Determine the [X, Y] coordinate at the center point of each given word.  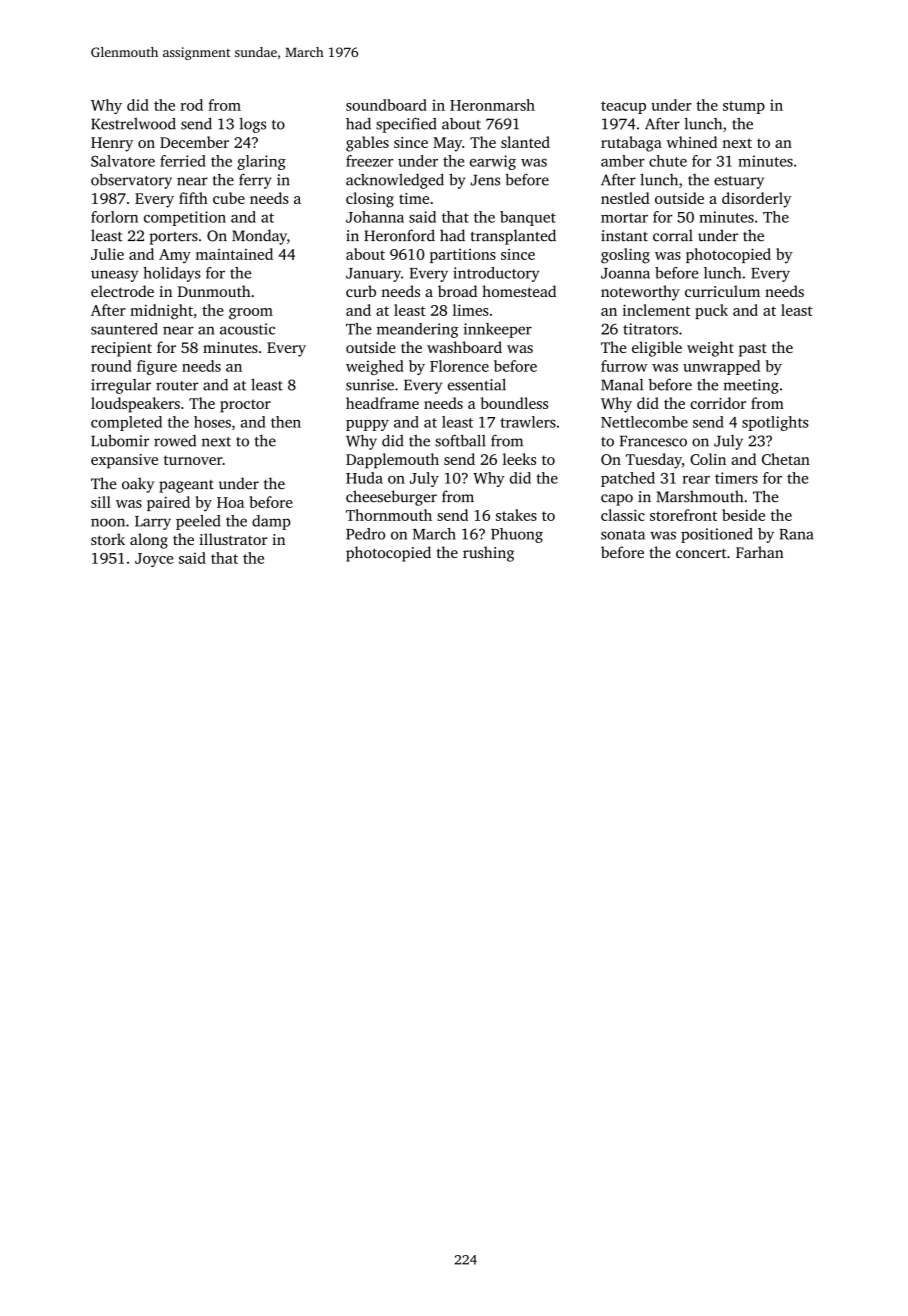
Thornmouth [389, 515]
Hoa [230, 502]
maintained [234, 254]
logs [252, 125]
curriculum [722, 291]
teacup [623, 107]
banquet [528, 218]
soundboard [386, 105]
